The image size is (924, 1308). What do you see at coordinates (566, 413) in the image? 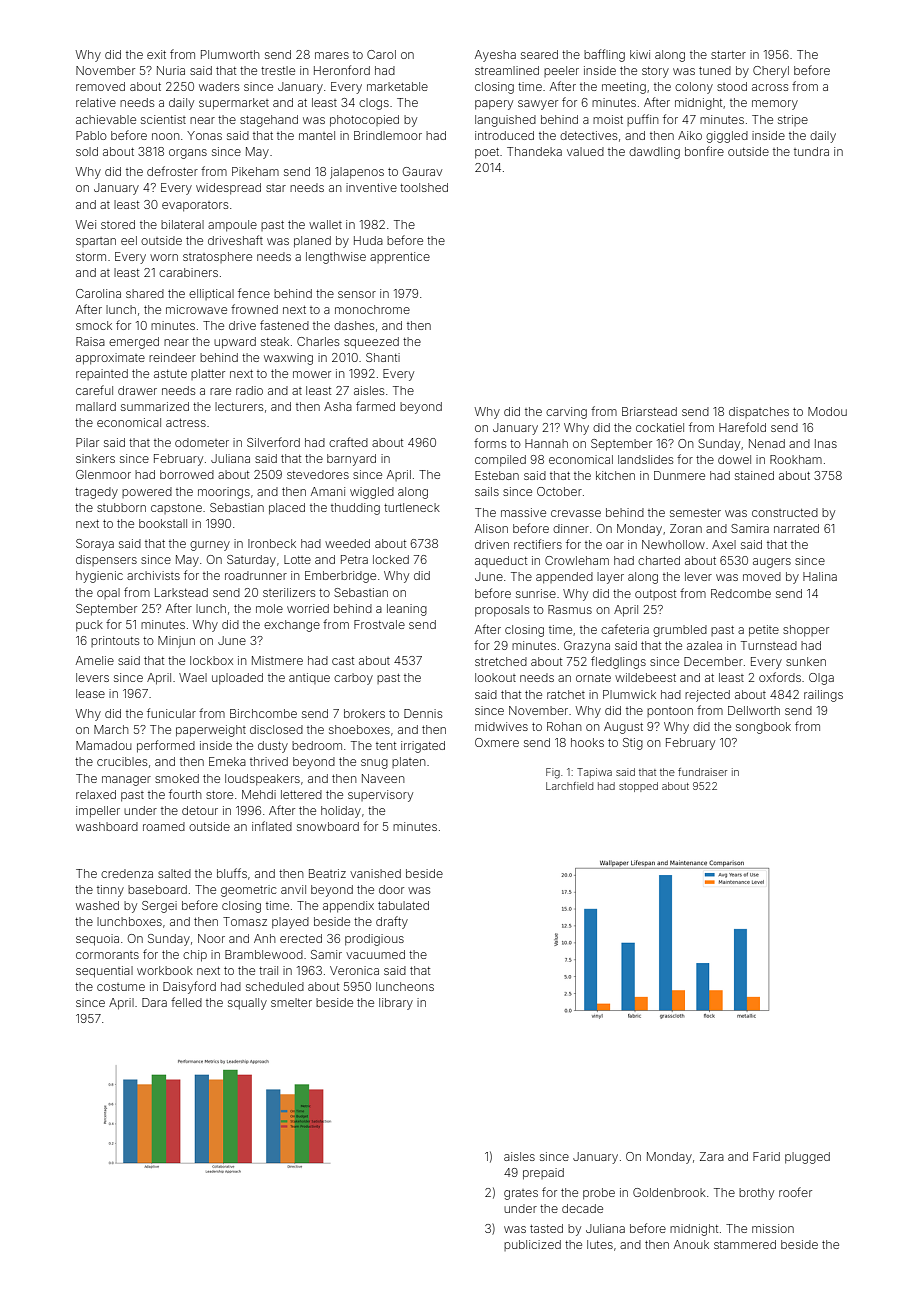
I see `carving` at bounding box center [566, 413].
